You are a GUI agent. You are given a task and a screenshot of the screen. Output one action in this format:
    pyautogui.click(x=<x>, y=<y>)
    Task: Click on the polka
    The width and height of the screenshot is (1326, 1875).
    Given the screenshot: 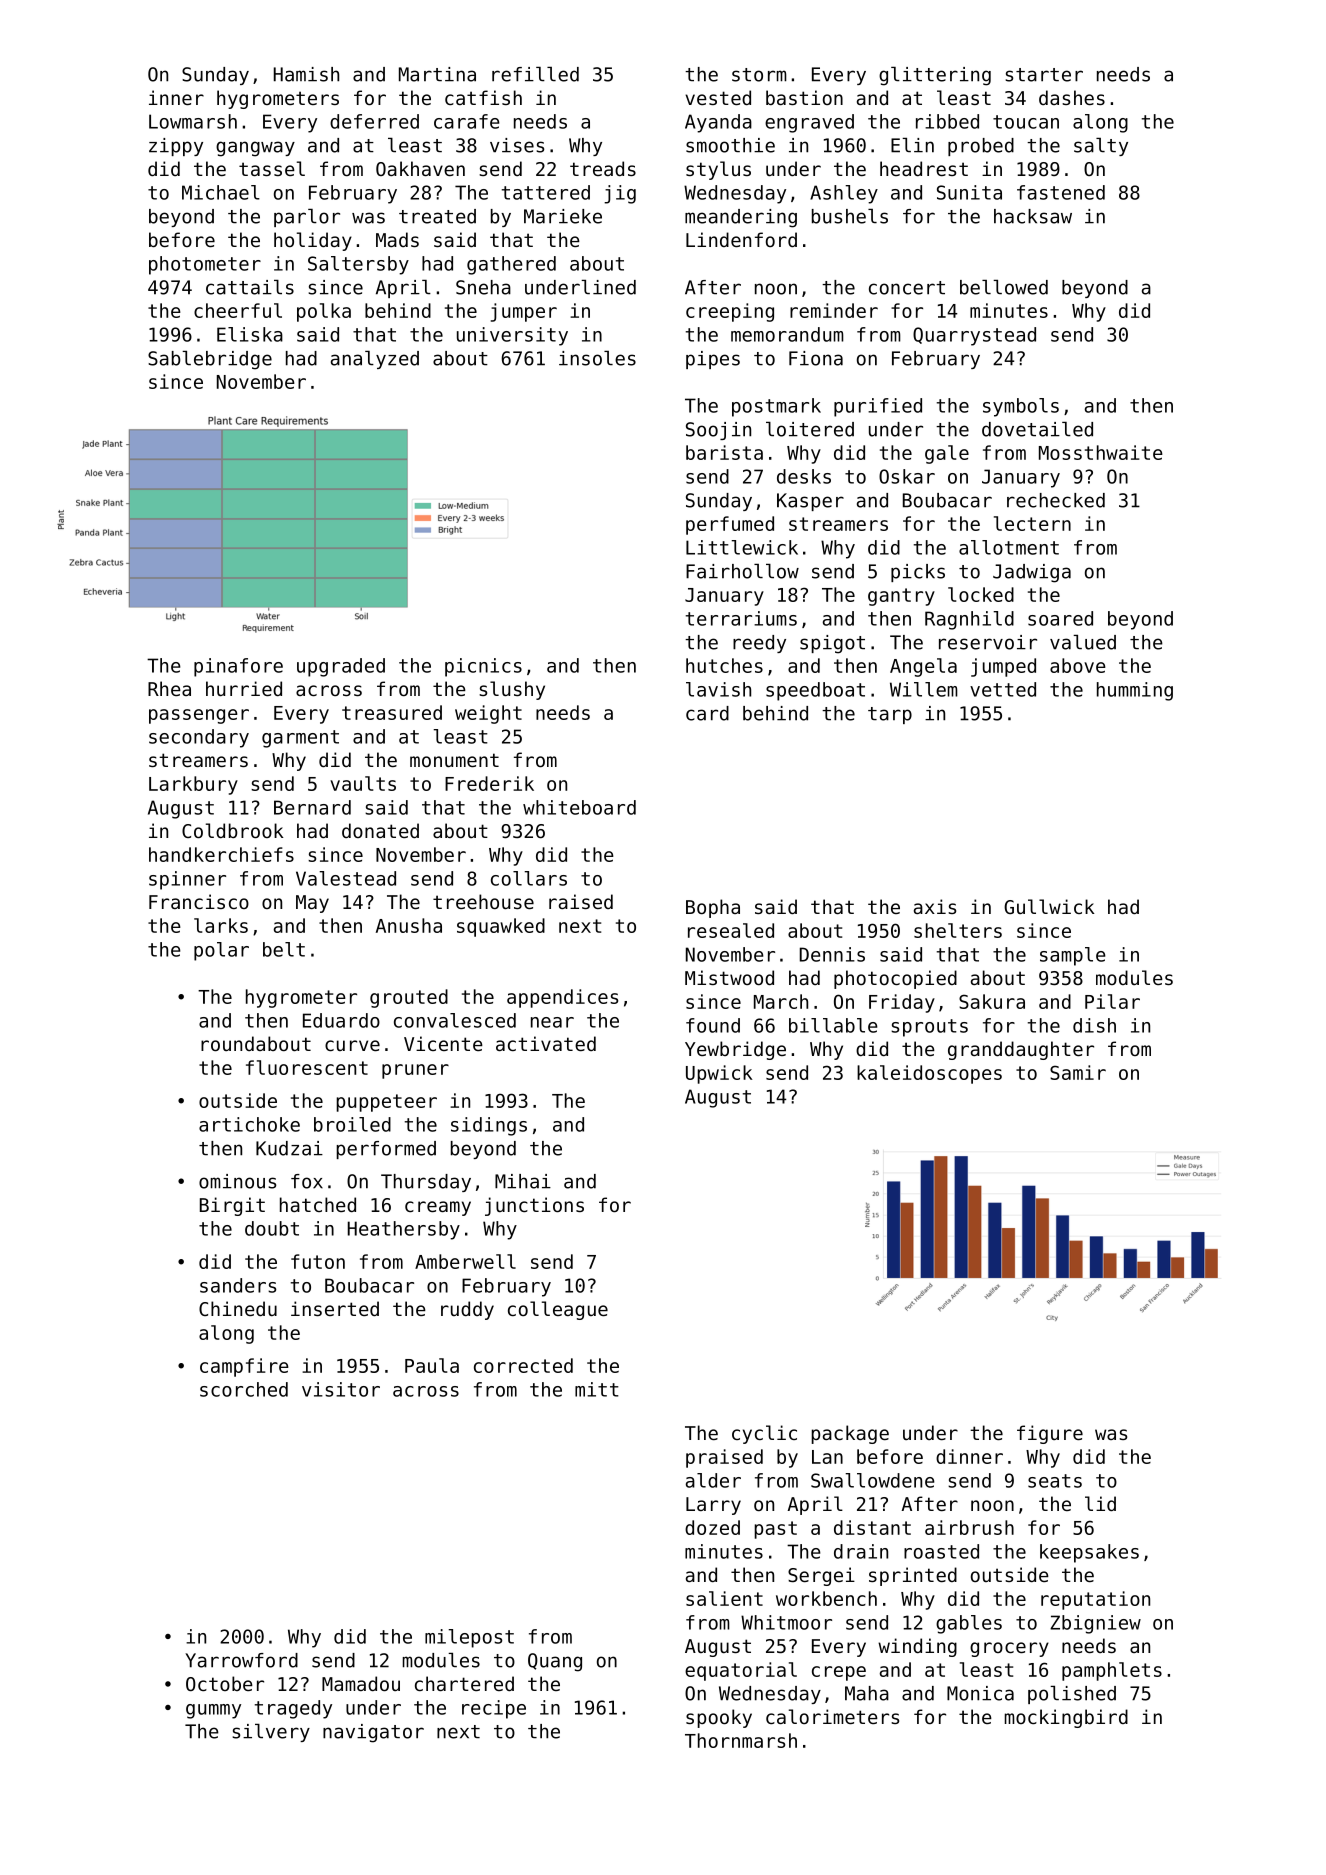 What is the action you would take?
    pyautogui.click(x=324, y=312)
